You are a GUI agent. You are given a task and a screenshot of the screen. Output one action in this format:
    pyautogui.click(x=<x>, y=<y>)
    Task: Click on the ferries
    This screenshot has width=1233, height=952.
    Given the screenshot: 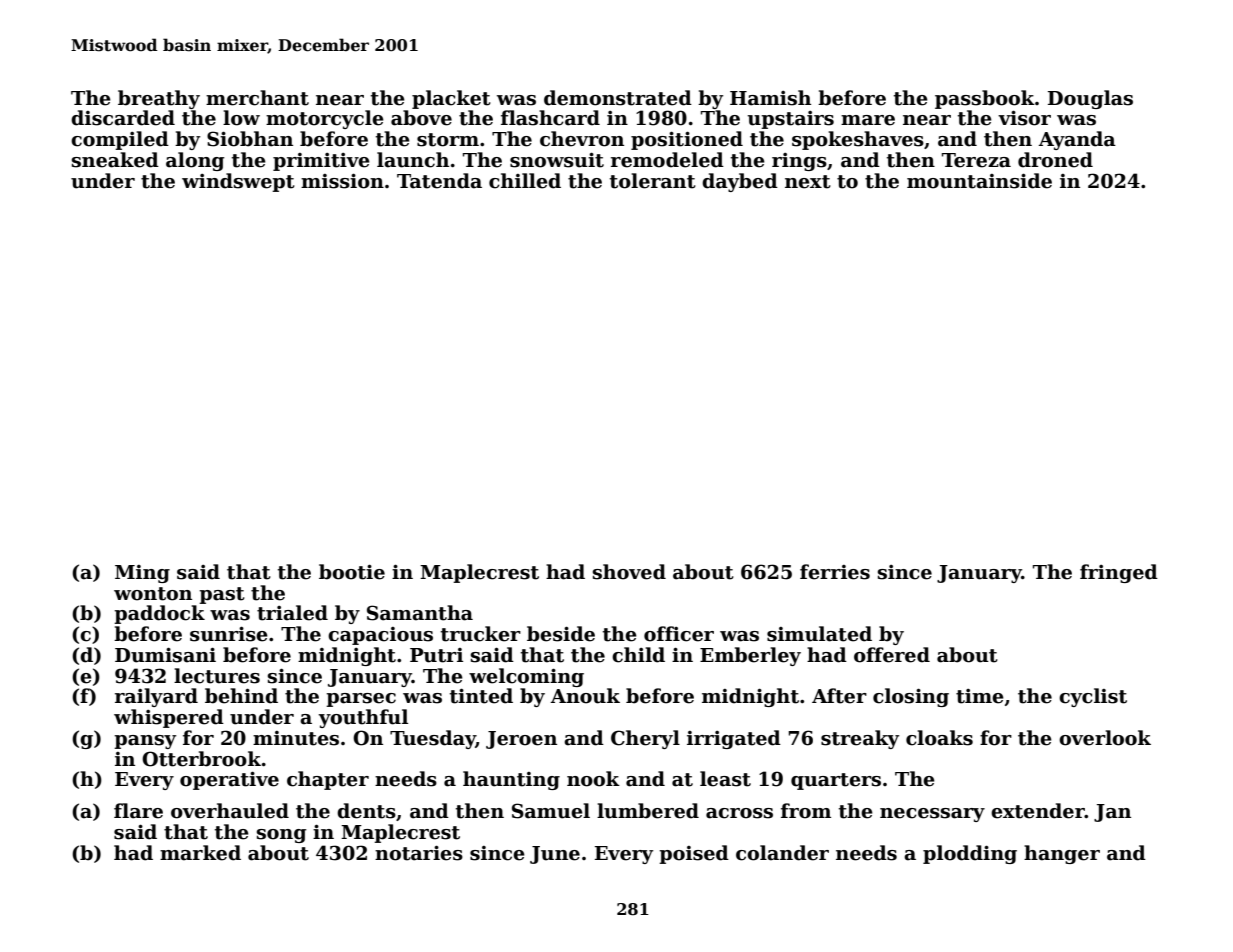 What is the action you would take?
    pyautogui.click(x=835, y=572)
